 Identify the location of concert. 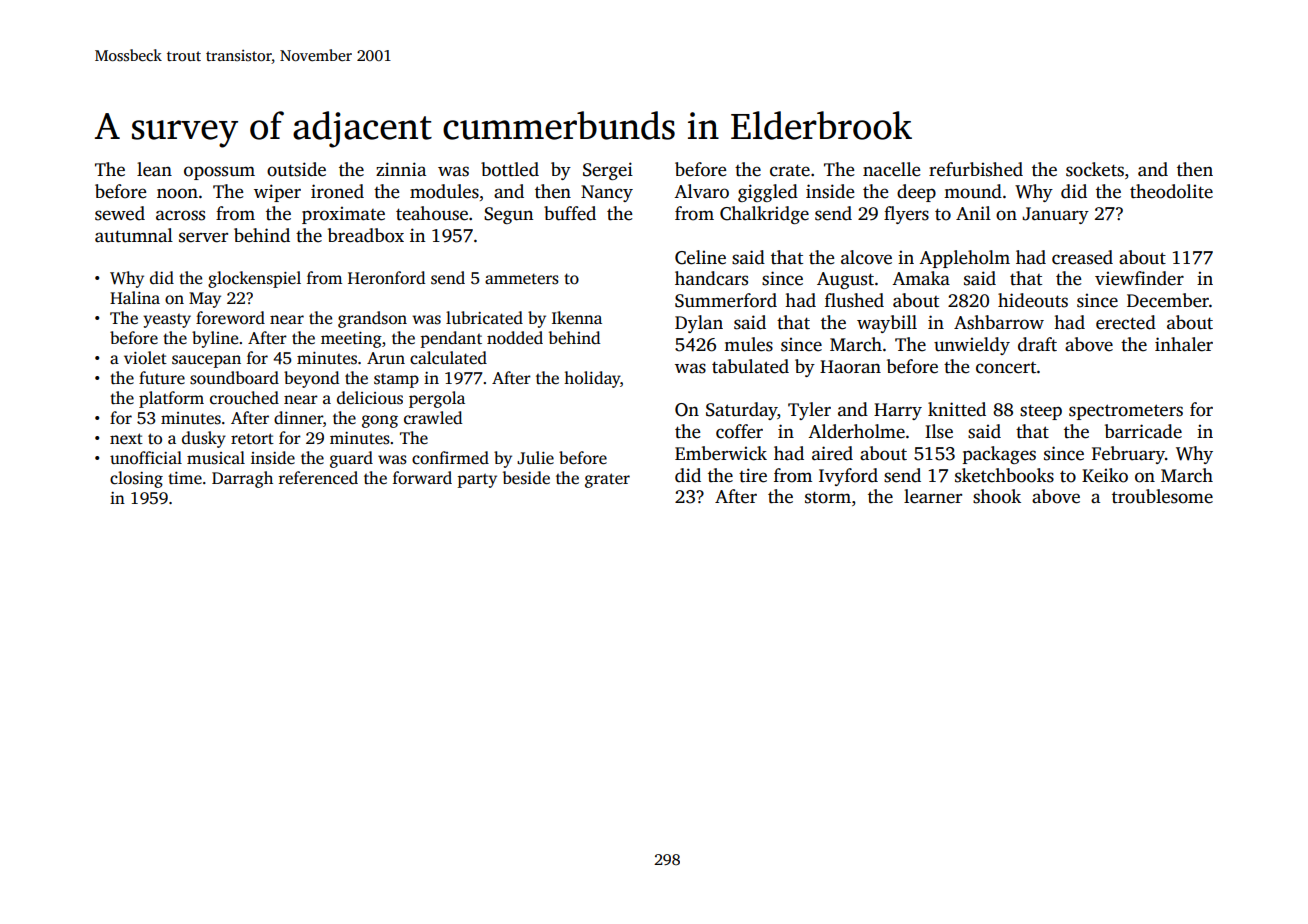
(1006, 368).
